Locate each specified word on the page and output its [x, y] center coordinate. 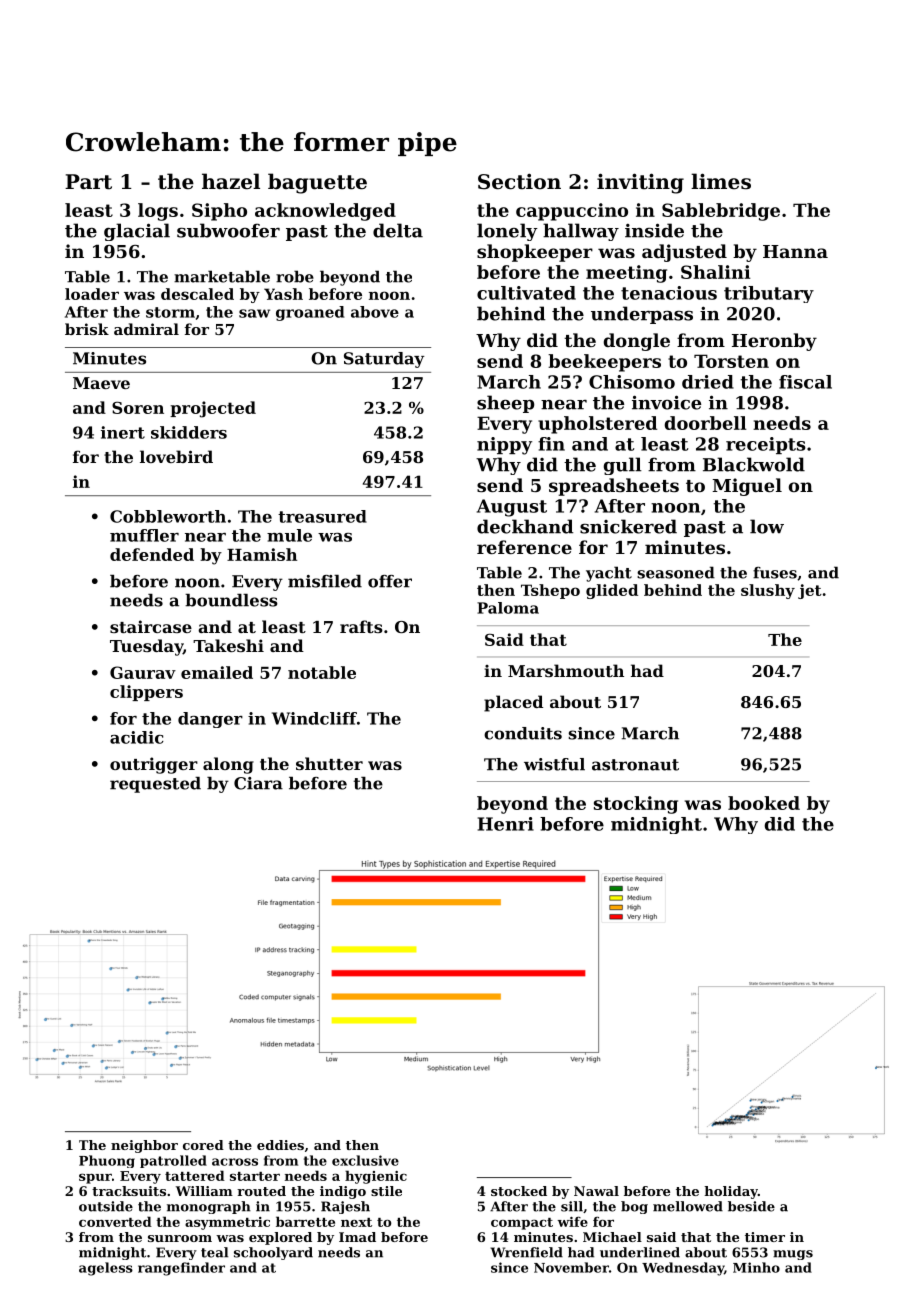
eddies [280, 1145]
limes [721, 181]
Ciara [258, 783]
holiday [731, 1192]
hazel [231, 181]
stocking [636, 805]
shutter [329, 763]
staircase [151, 626]
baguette [317, 183]
